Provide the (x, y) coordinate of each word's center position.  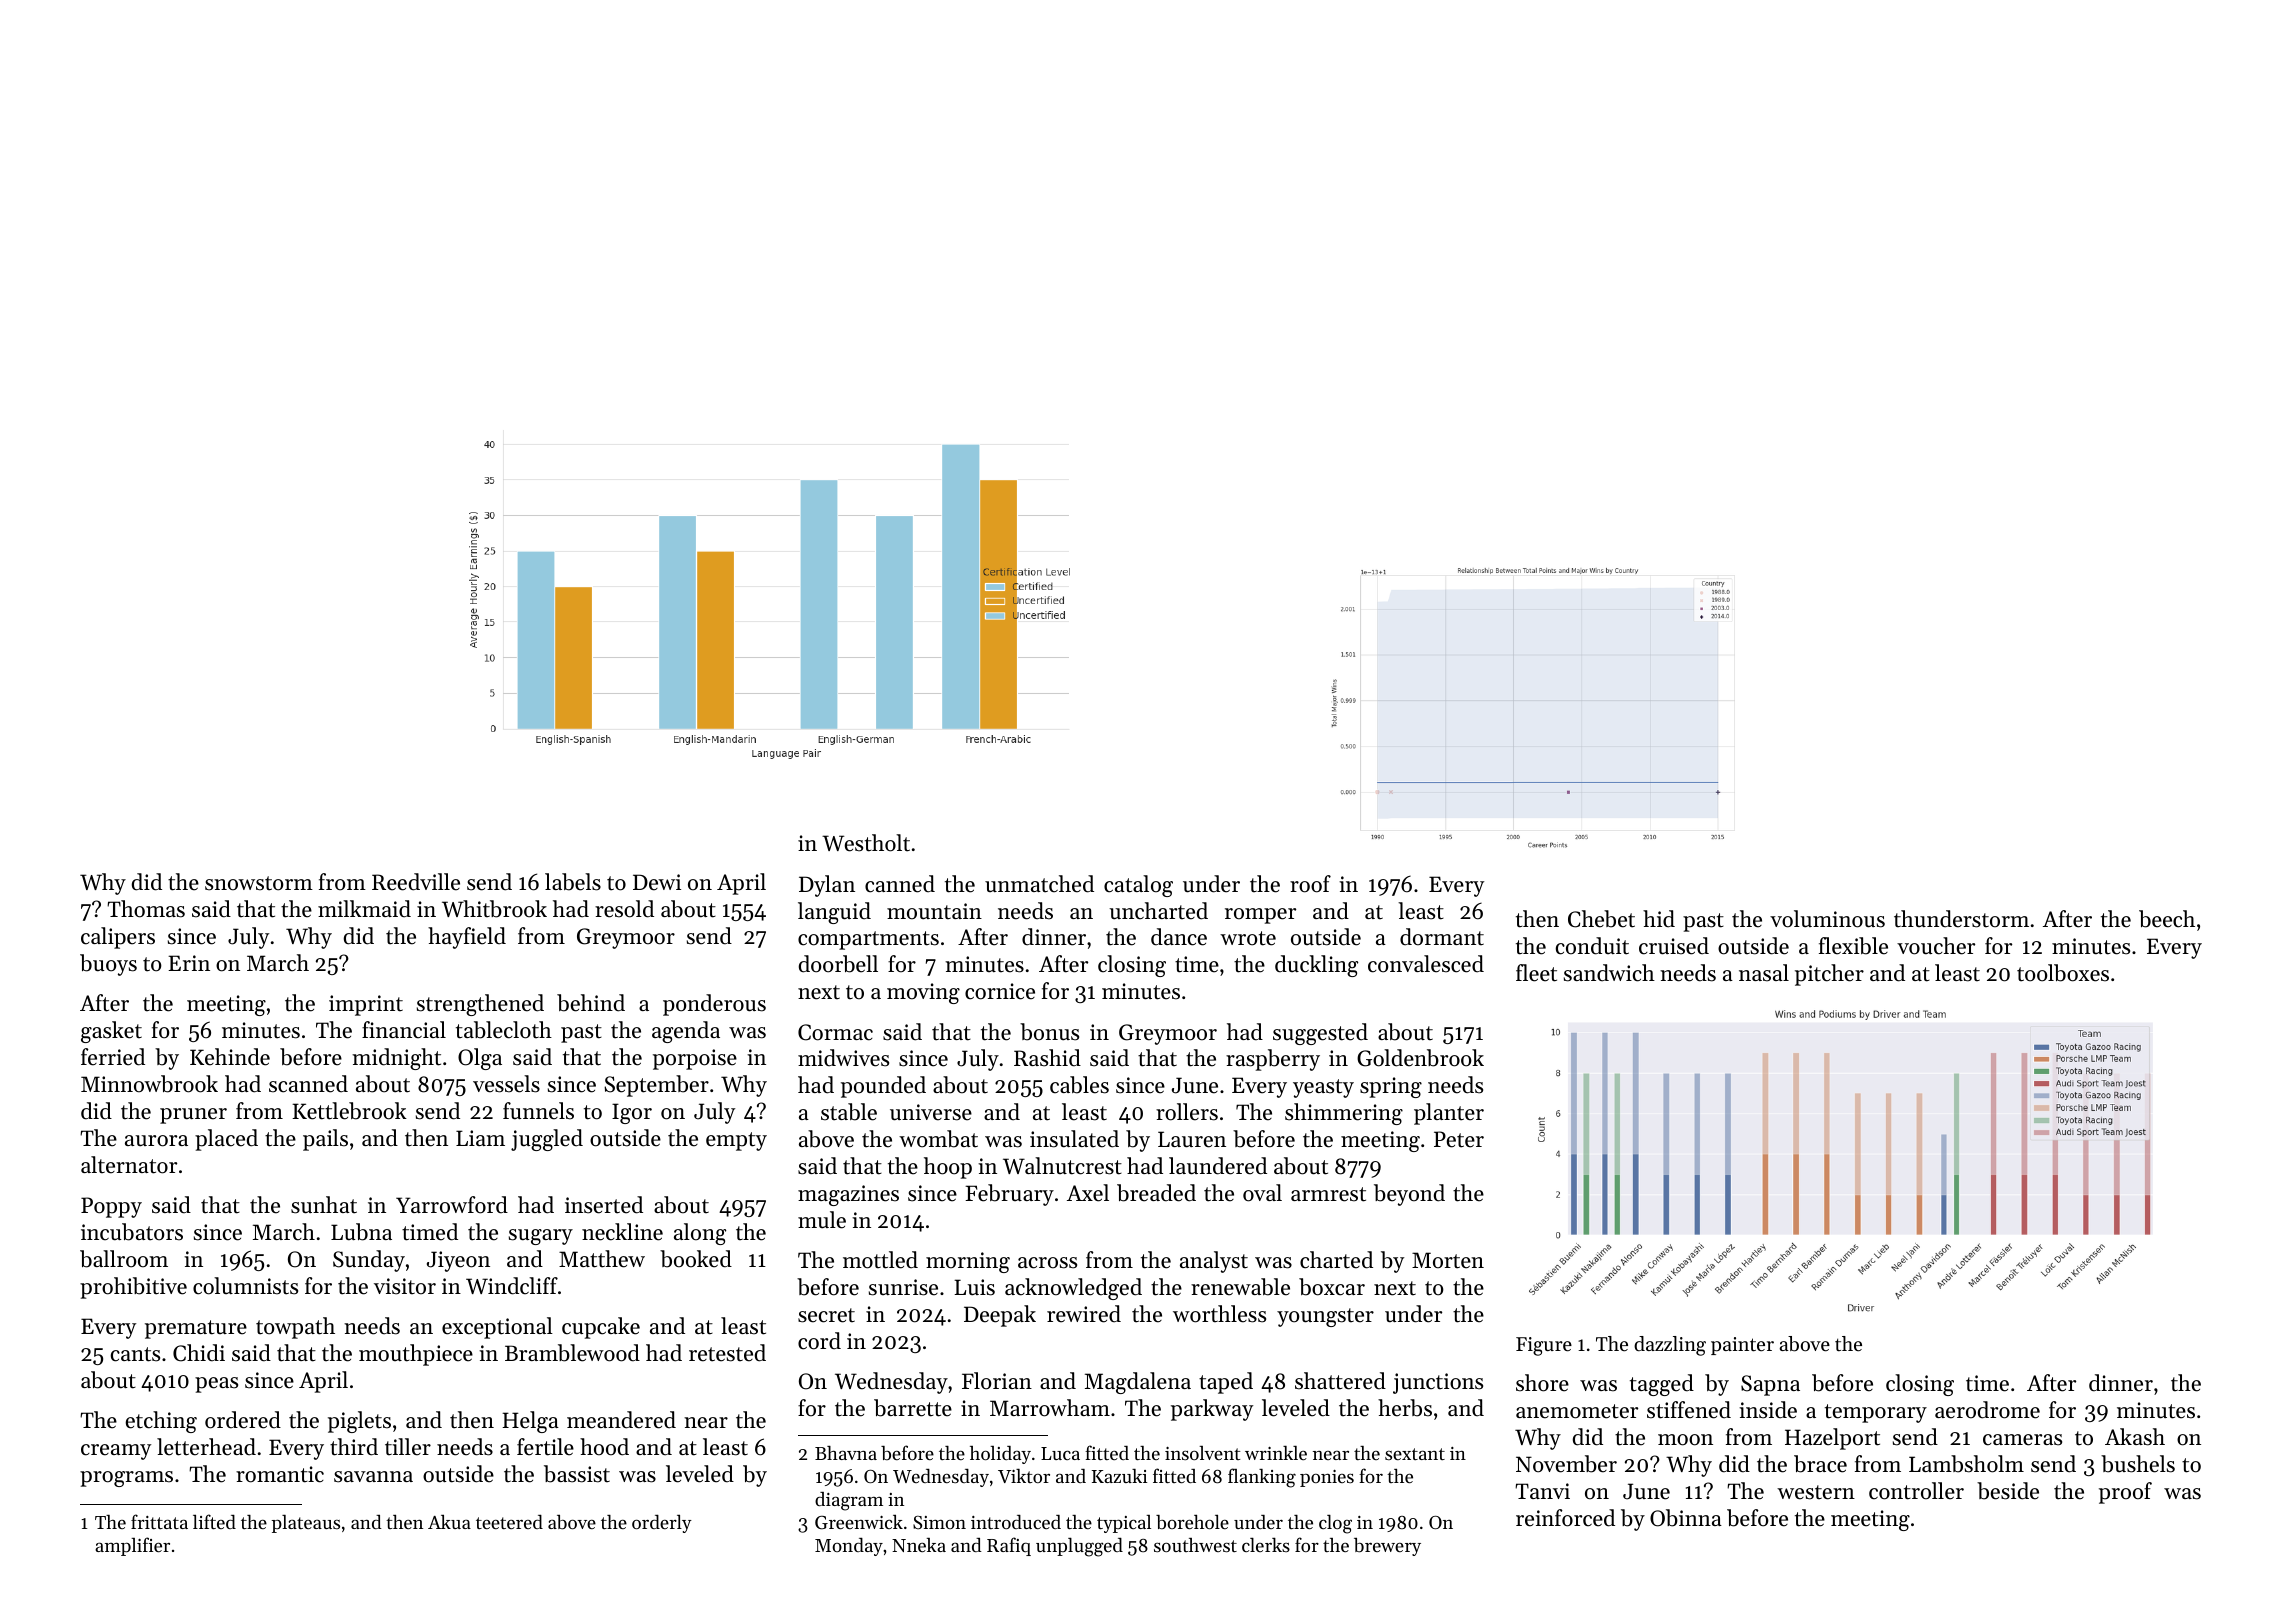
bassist (577, 1474)
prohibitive (133, 1288)
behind (591, 1003)
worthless (1219, 1314)
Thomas (146, 909)
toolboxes (2063, 973)
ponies (1327, 1478)
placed (226, 1140)
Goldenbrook (1420, 1058)
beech (2167, 919)
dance (1179, 937)
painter (1742, 1346)
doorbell (838, 964)
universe (931, 1112)
